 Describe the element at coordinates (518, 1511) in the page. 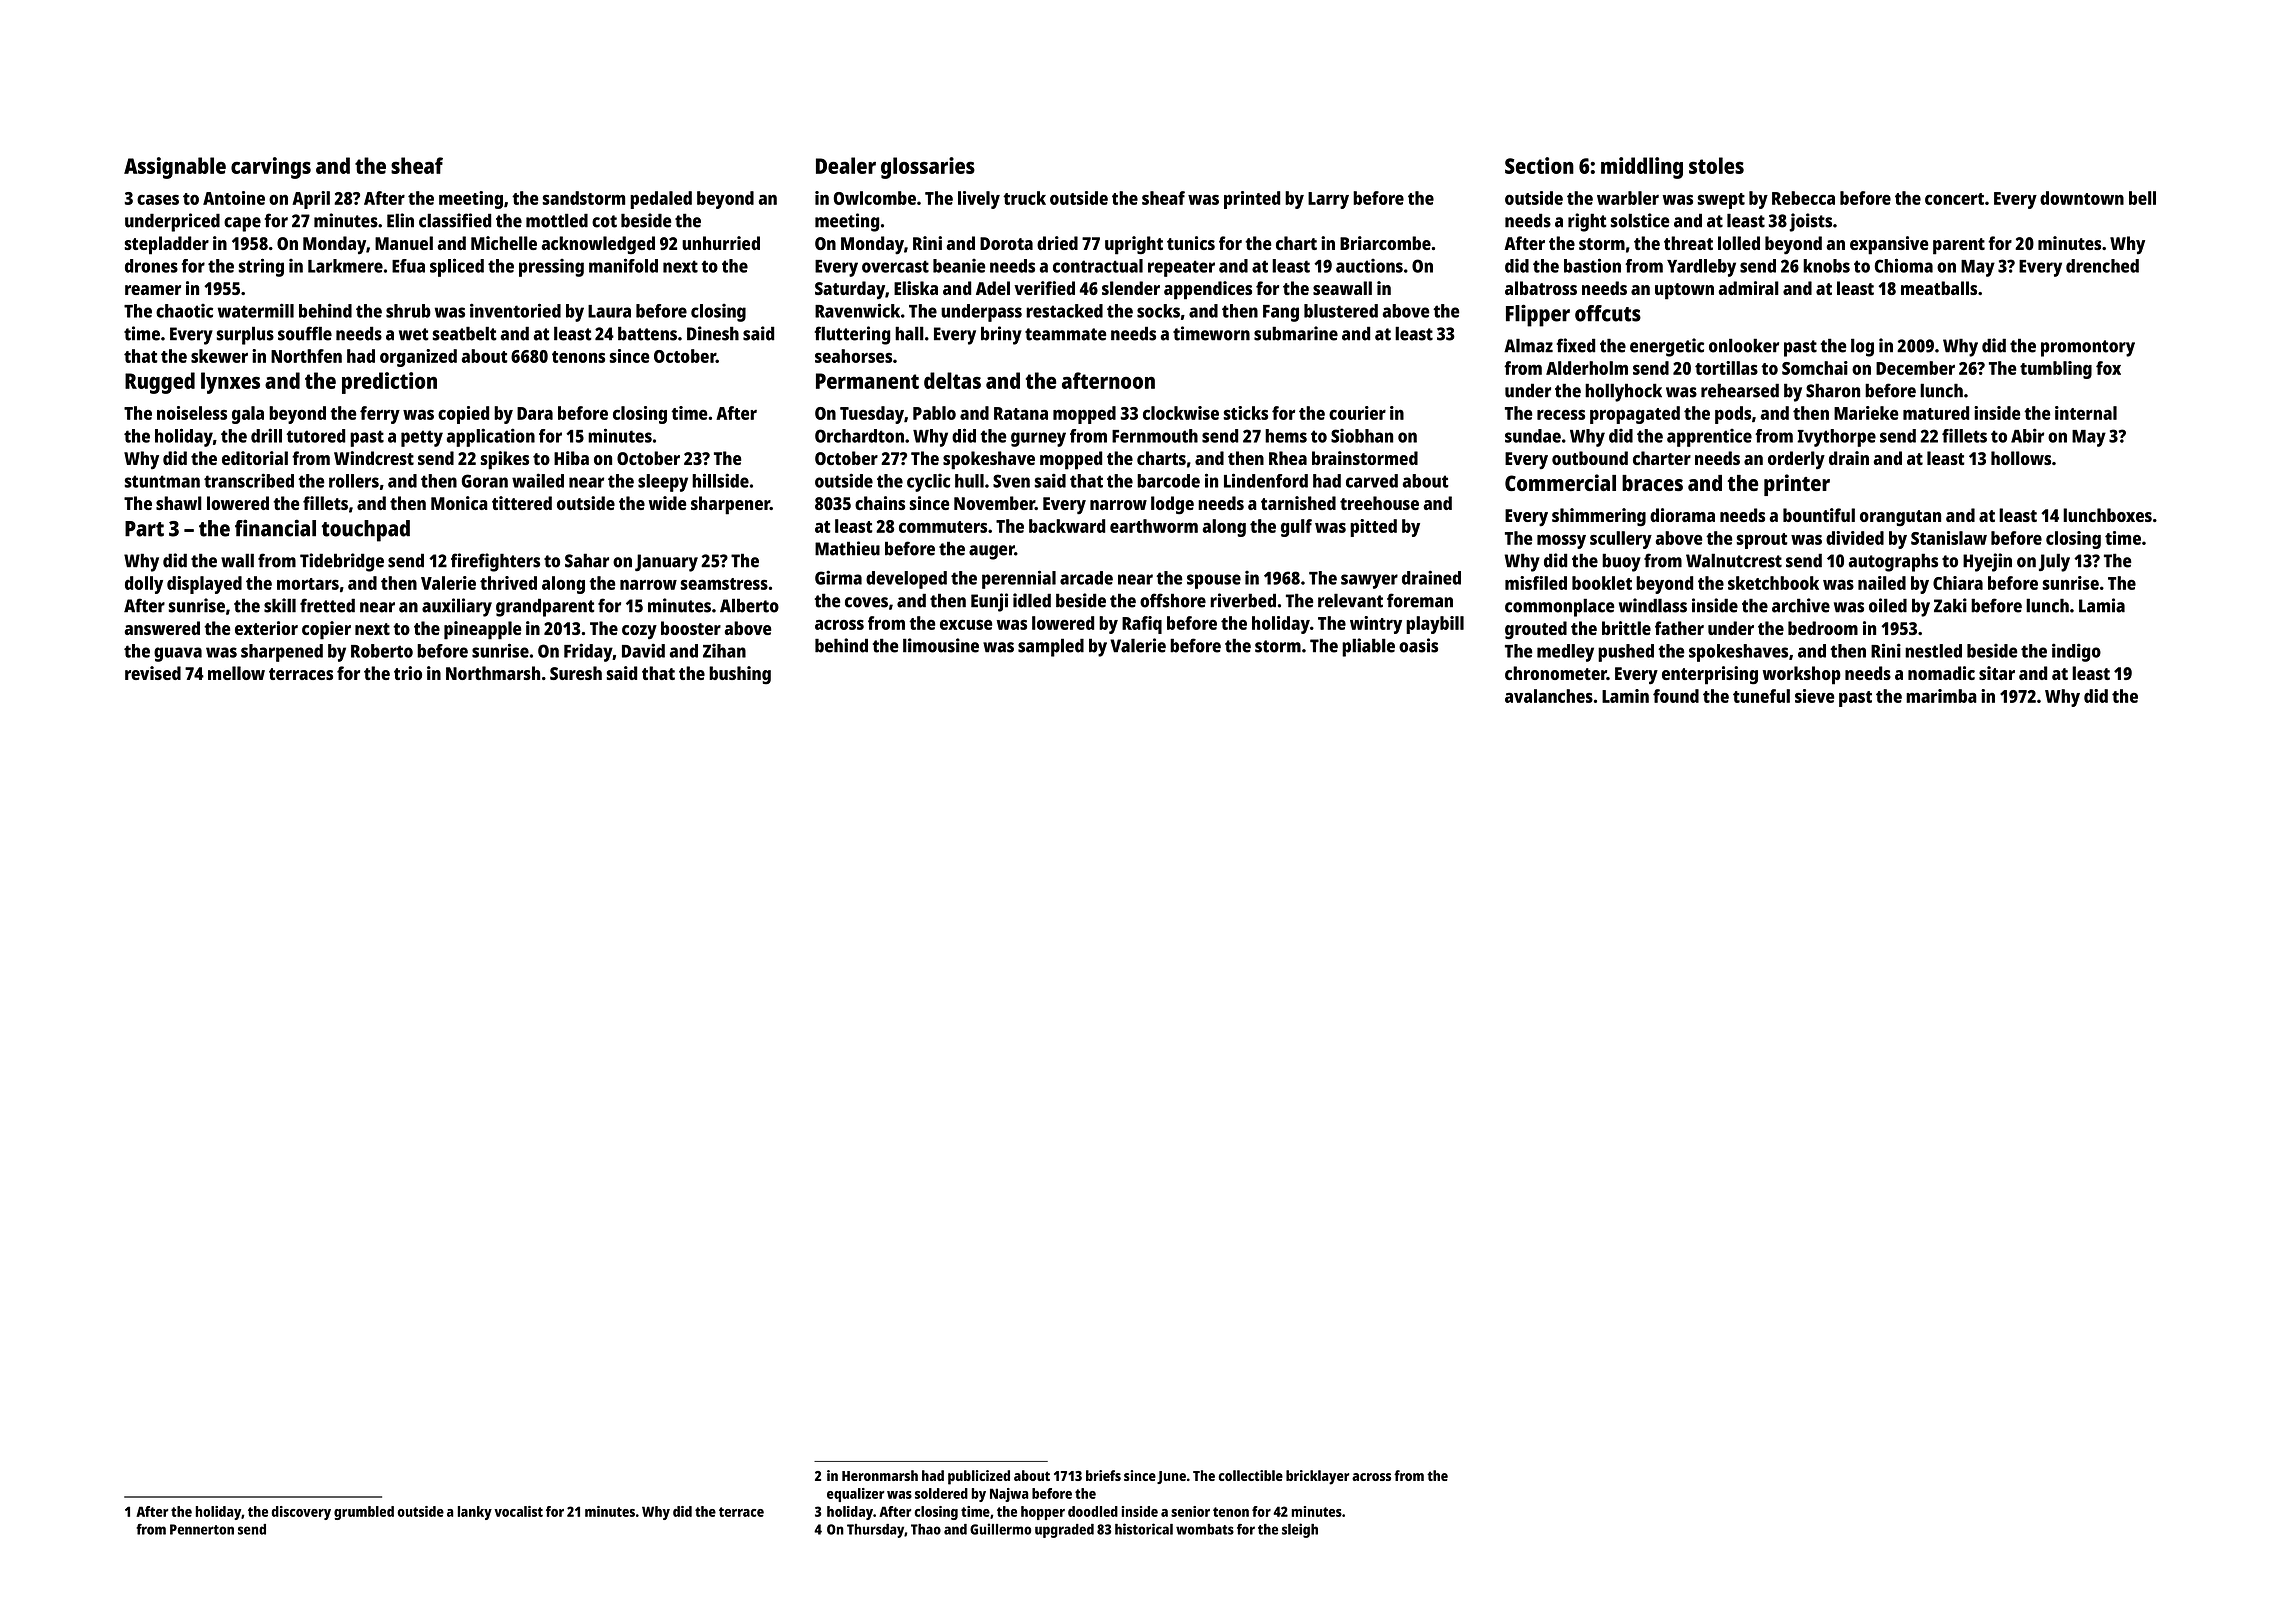

I see `vocalist` at that location.
